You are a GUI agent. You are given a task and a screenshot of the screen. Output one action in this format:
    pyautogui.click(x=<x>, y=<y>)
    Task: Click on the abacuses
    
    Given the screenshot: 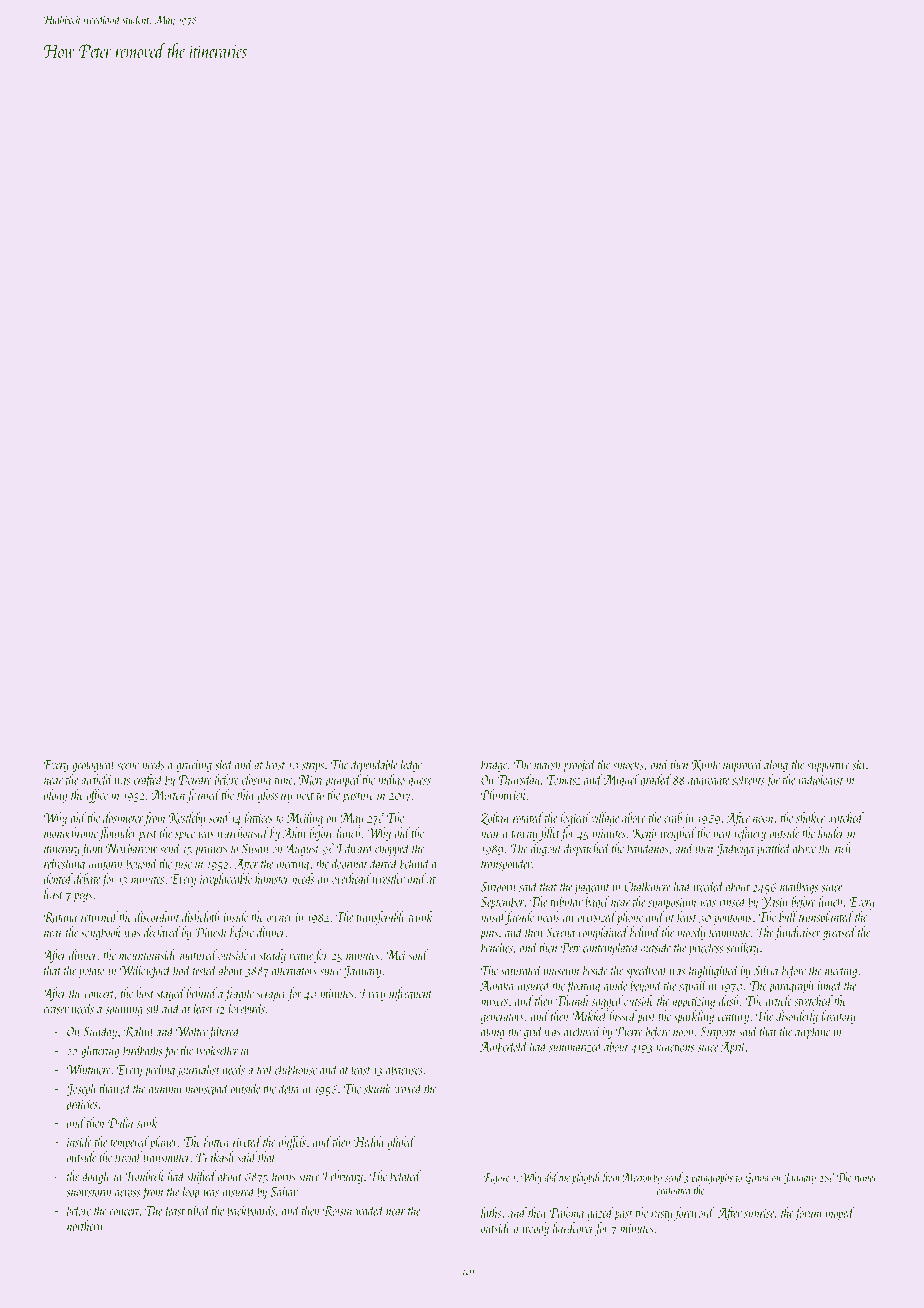 What is the action you would take?
    pyautogui.click(x=404, y=1069)
